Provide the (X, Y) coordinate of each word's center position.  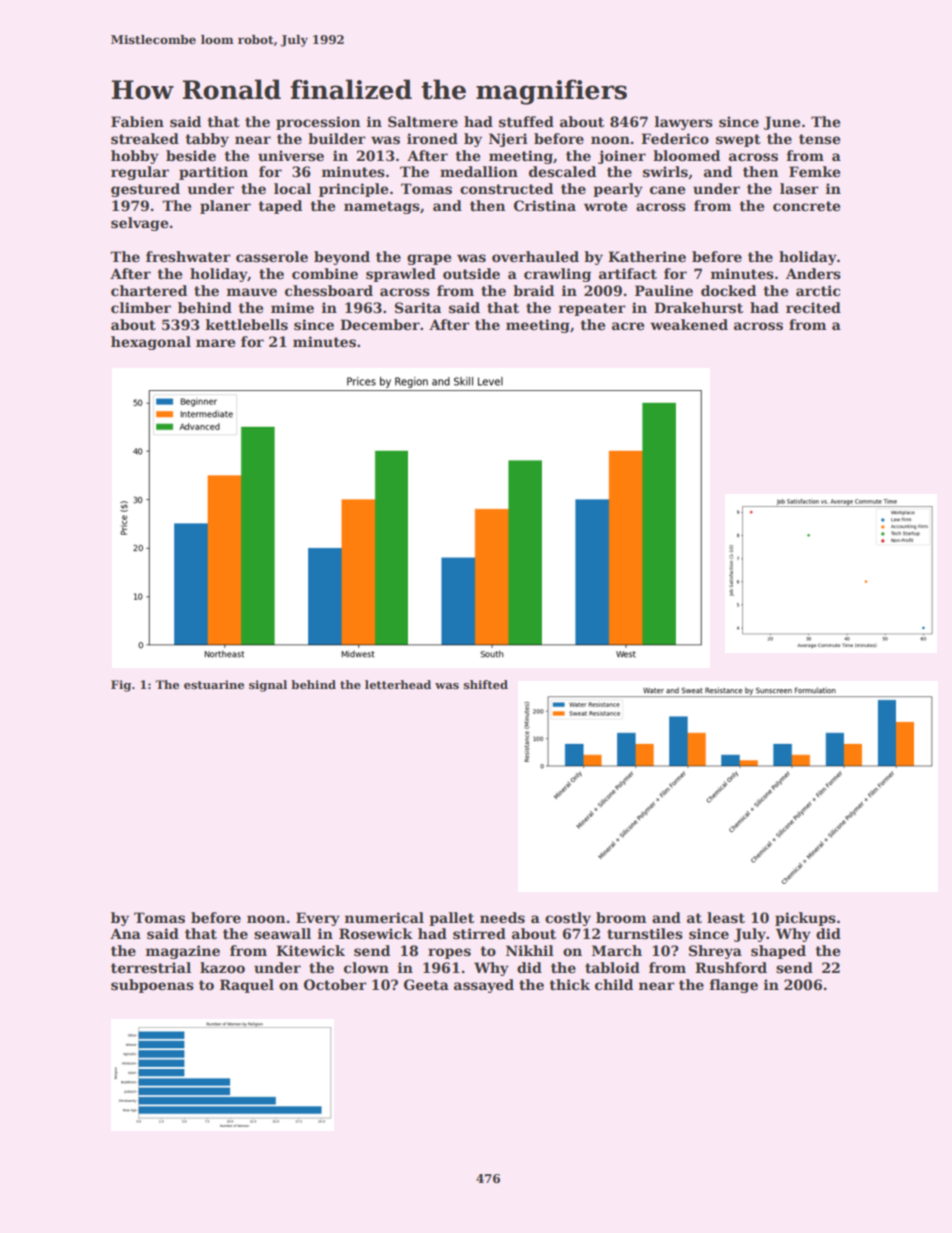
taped (280, 207)
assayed (484, 986)
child (614, 984)
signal (268, 686)
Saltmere (423, 121)
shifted (486, 684)
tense (819, 139)
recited (813, 307)
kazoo (222, 967)
